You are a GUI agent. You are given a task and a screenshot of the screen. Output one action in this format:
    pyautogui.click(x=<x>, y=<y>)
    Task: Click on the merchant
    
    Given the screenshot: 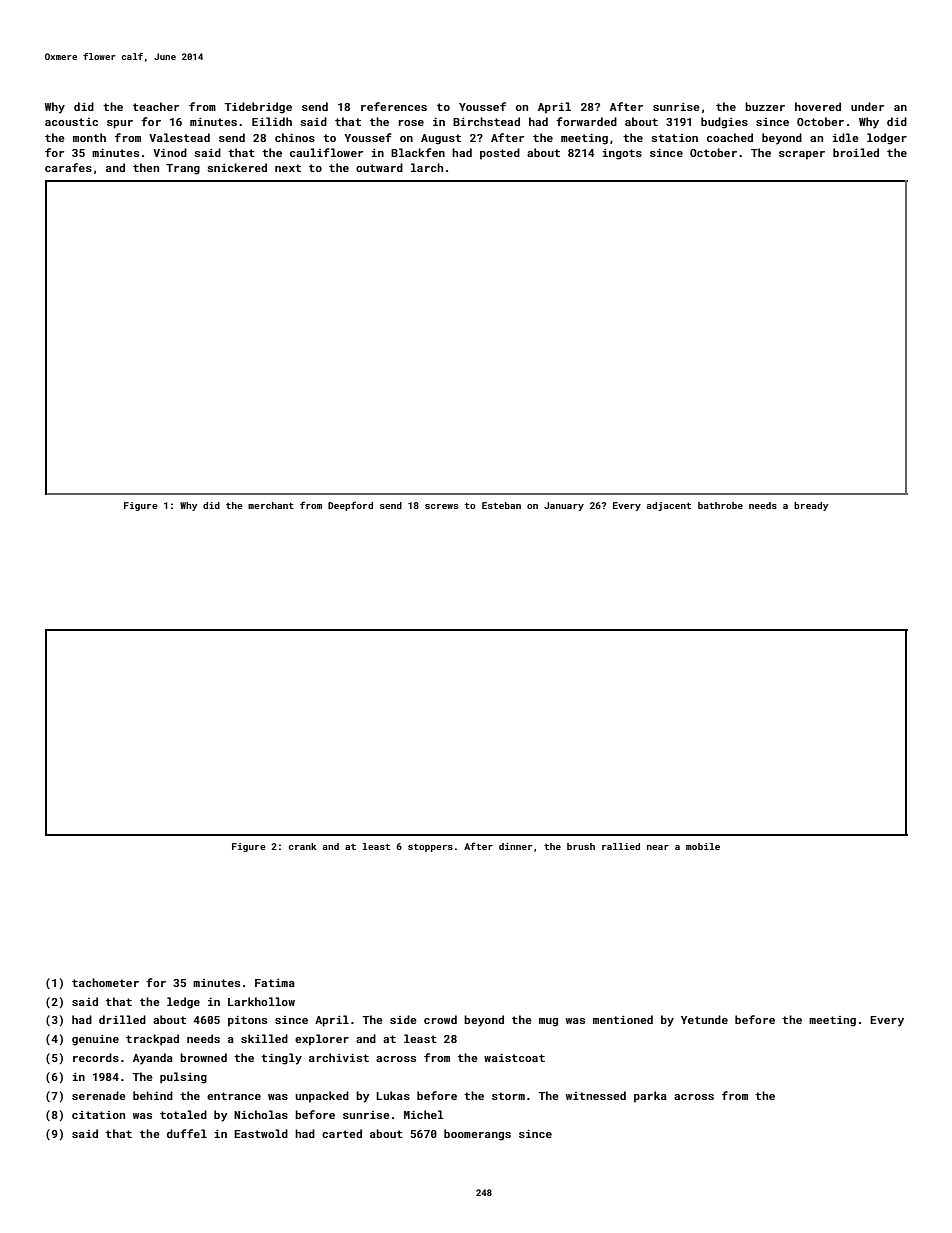 What is the action you would take?
    pyautogui.click(x=271, y=505)
